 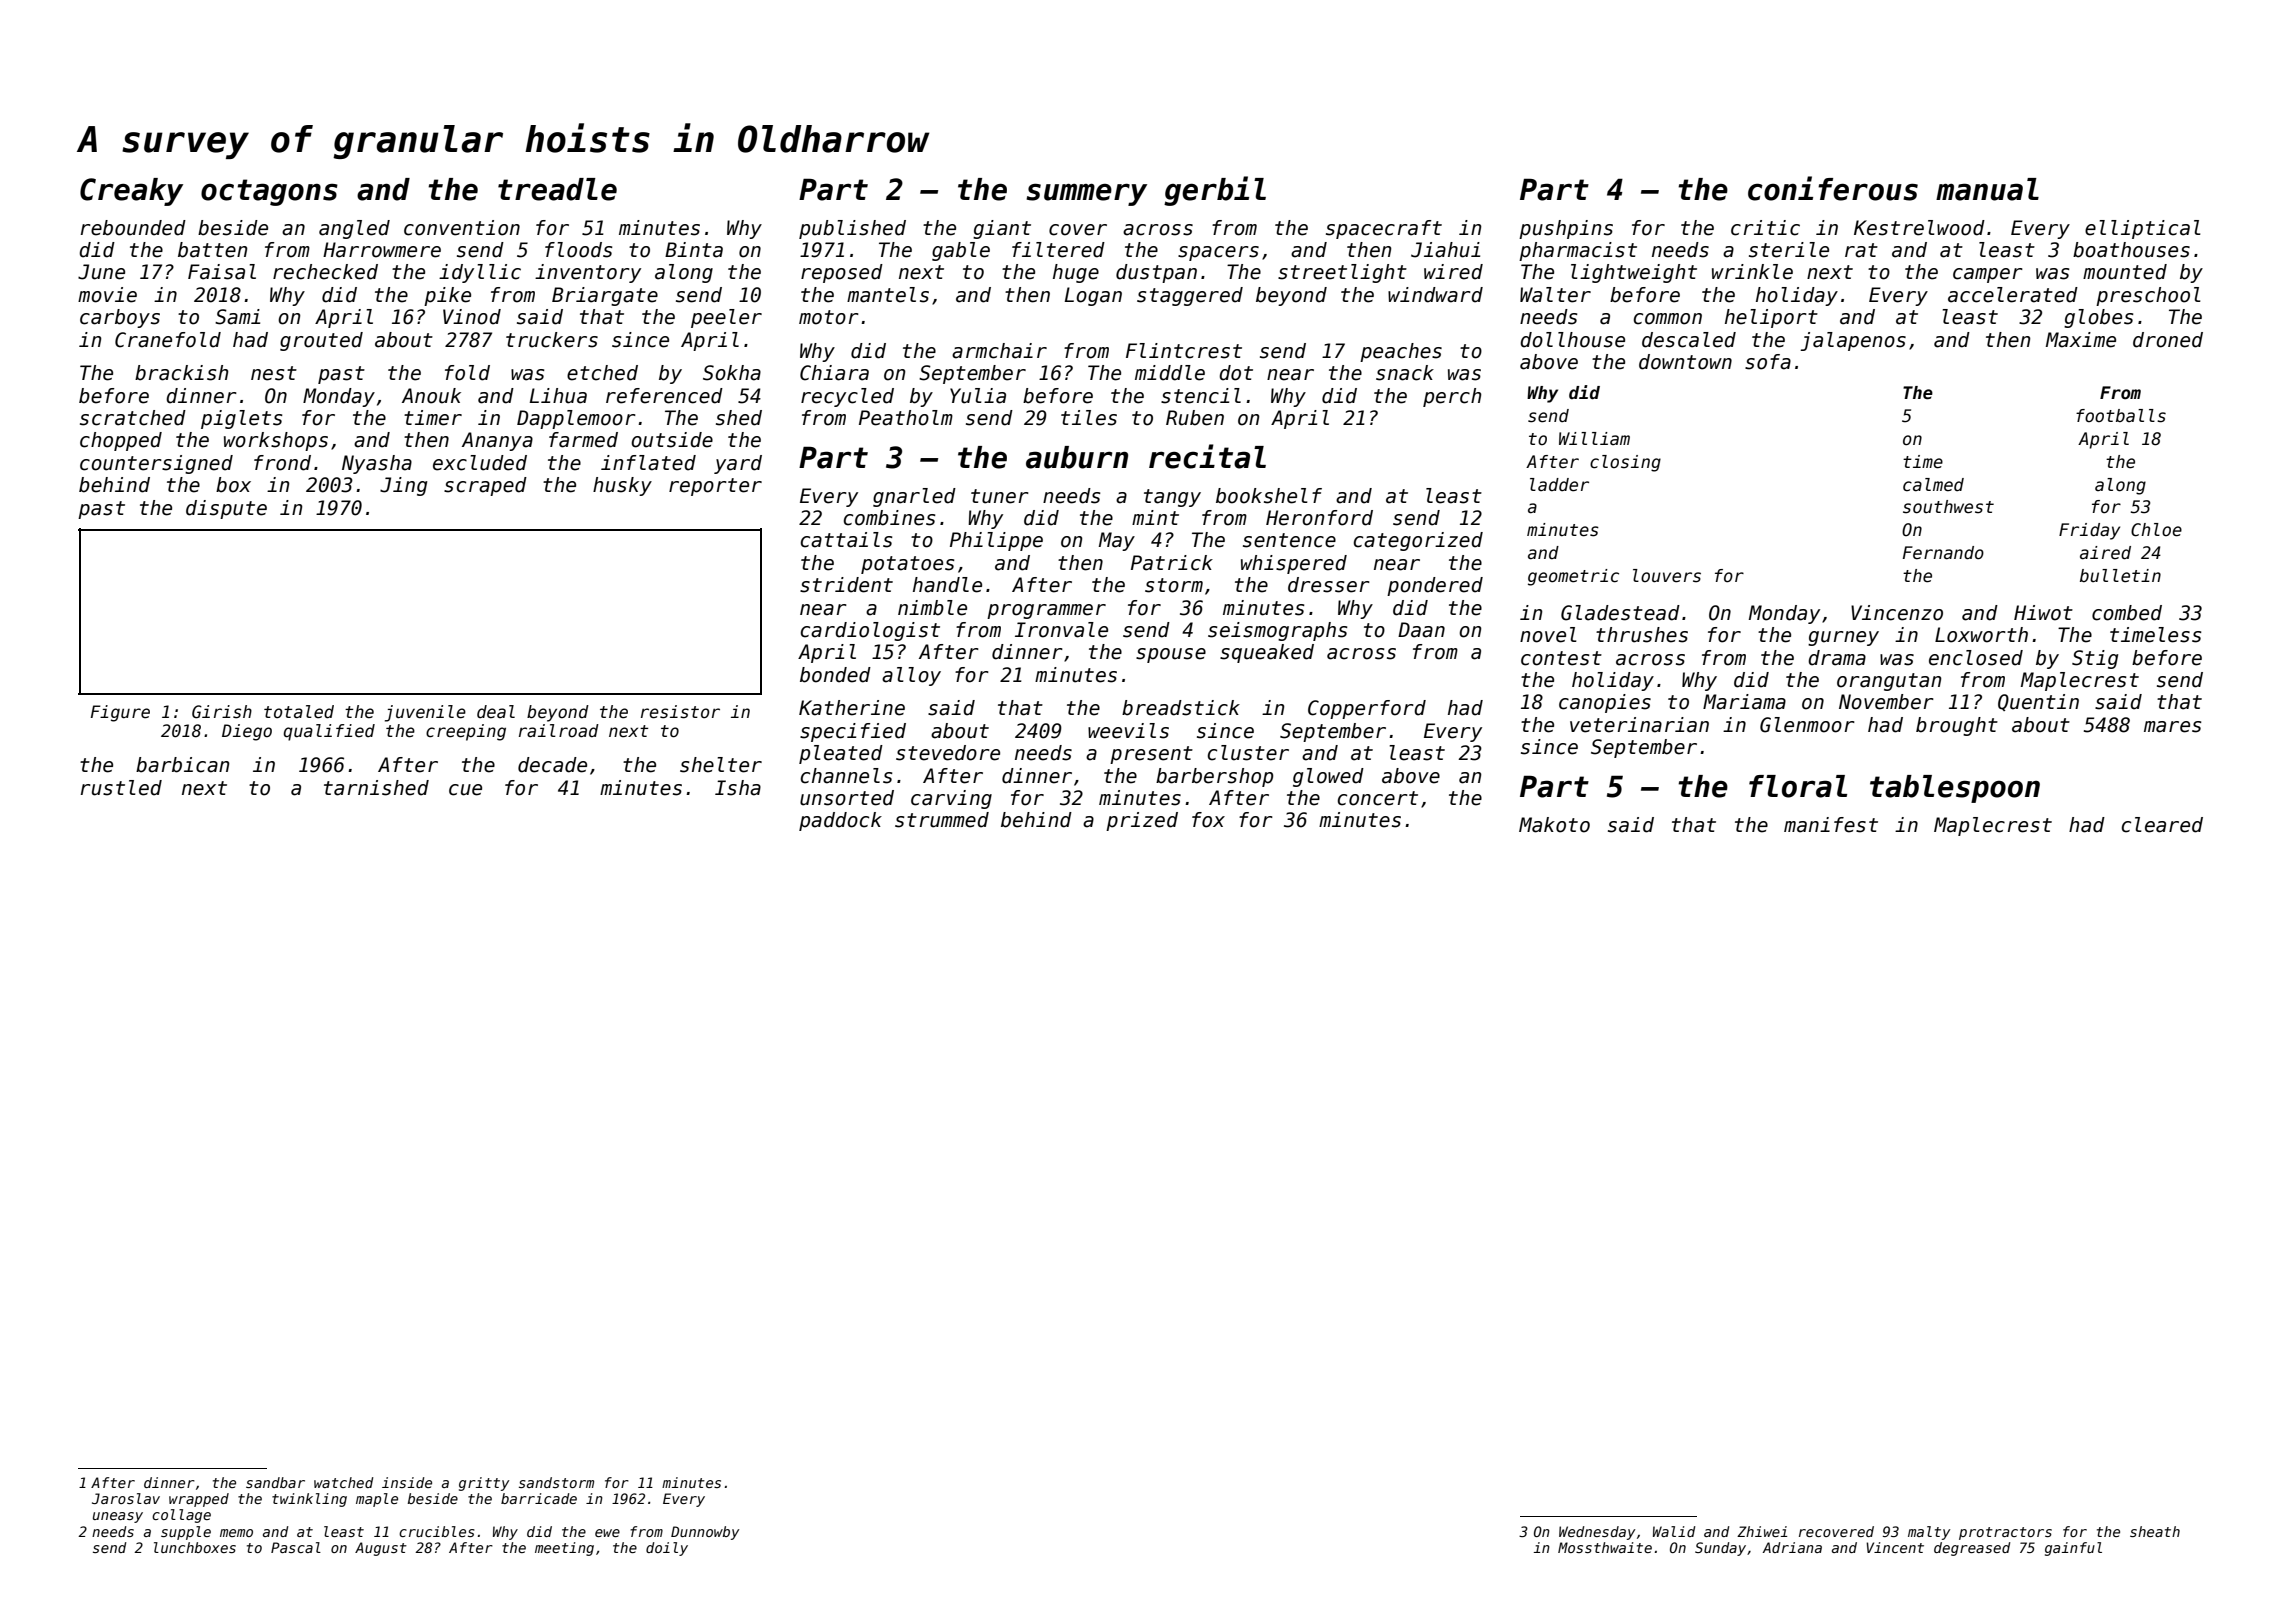 I want to click on Figure, so click(x=120, y=713).
